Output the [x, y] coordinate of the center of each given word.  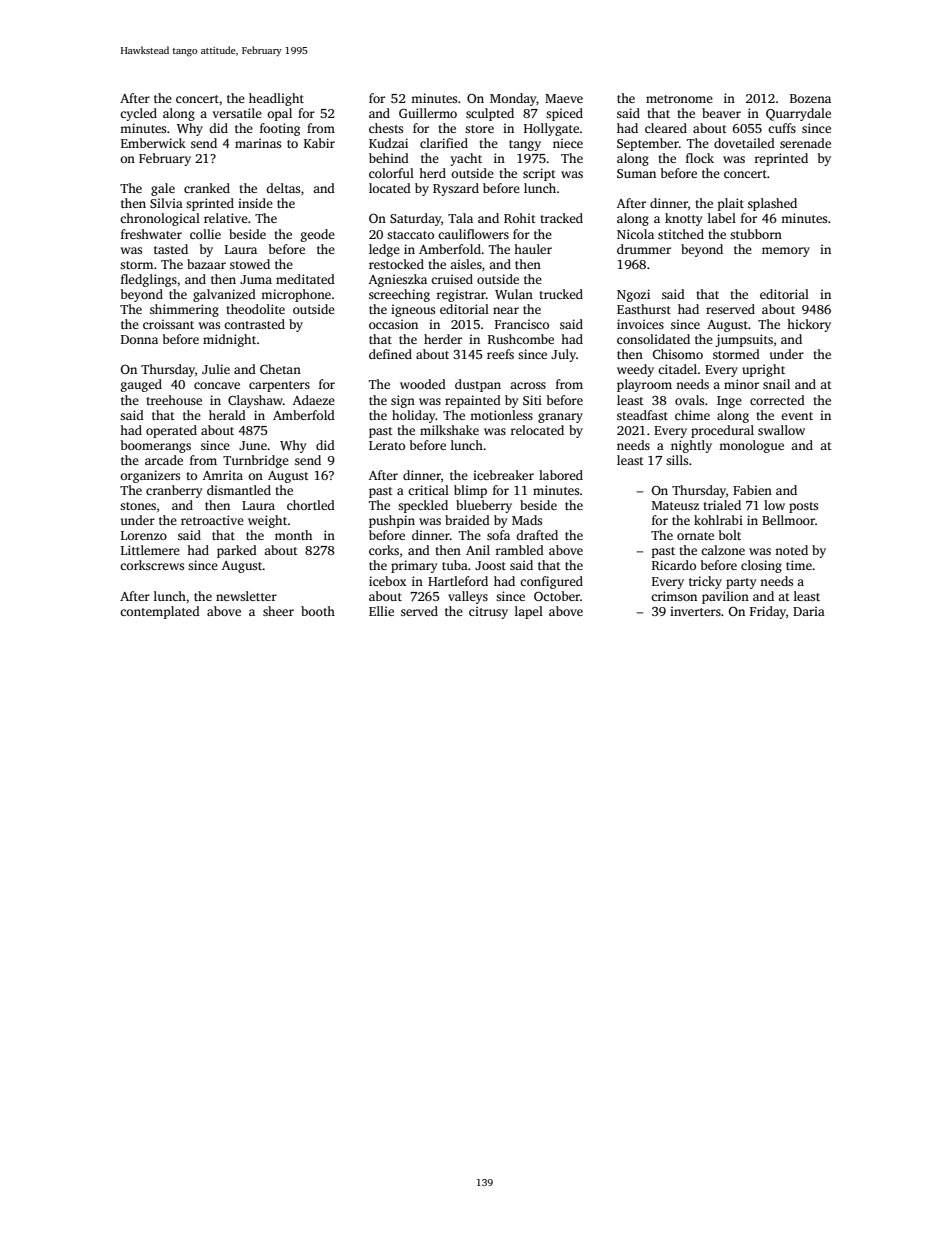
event [797, 416]
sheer [278, 611]
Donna [139, 339]
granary [560, 418]
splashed [772, 204]
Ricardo [674, 565]
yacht [466, 159]
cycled [138, 114]
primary [414, 566]
